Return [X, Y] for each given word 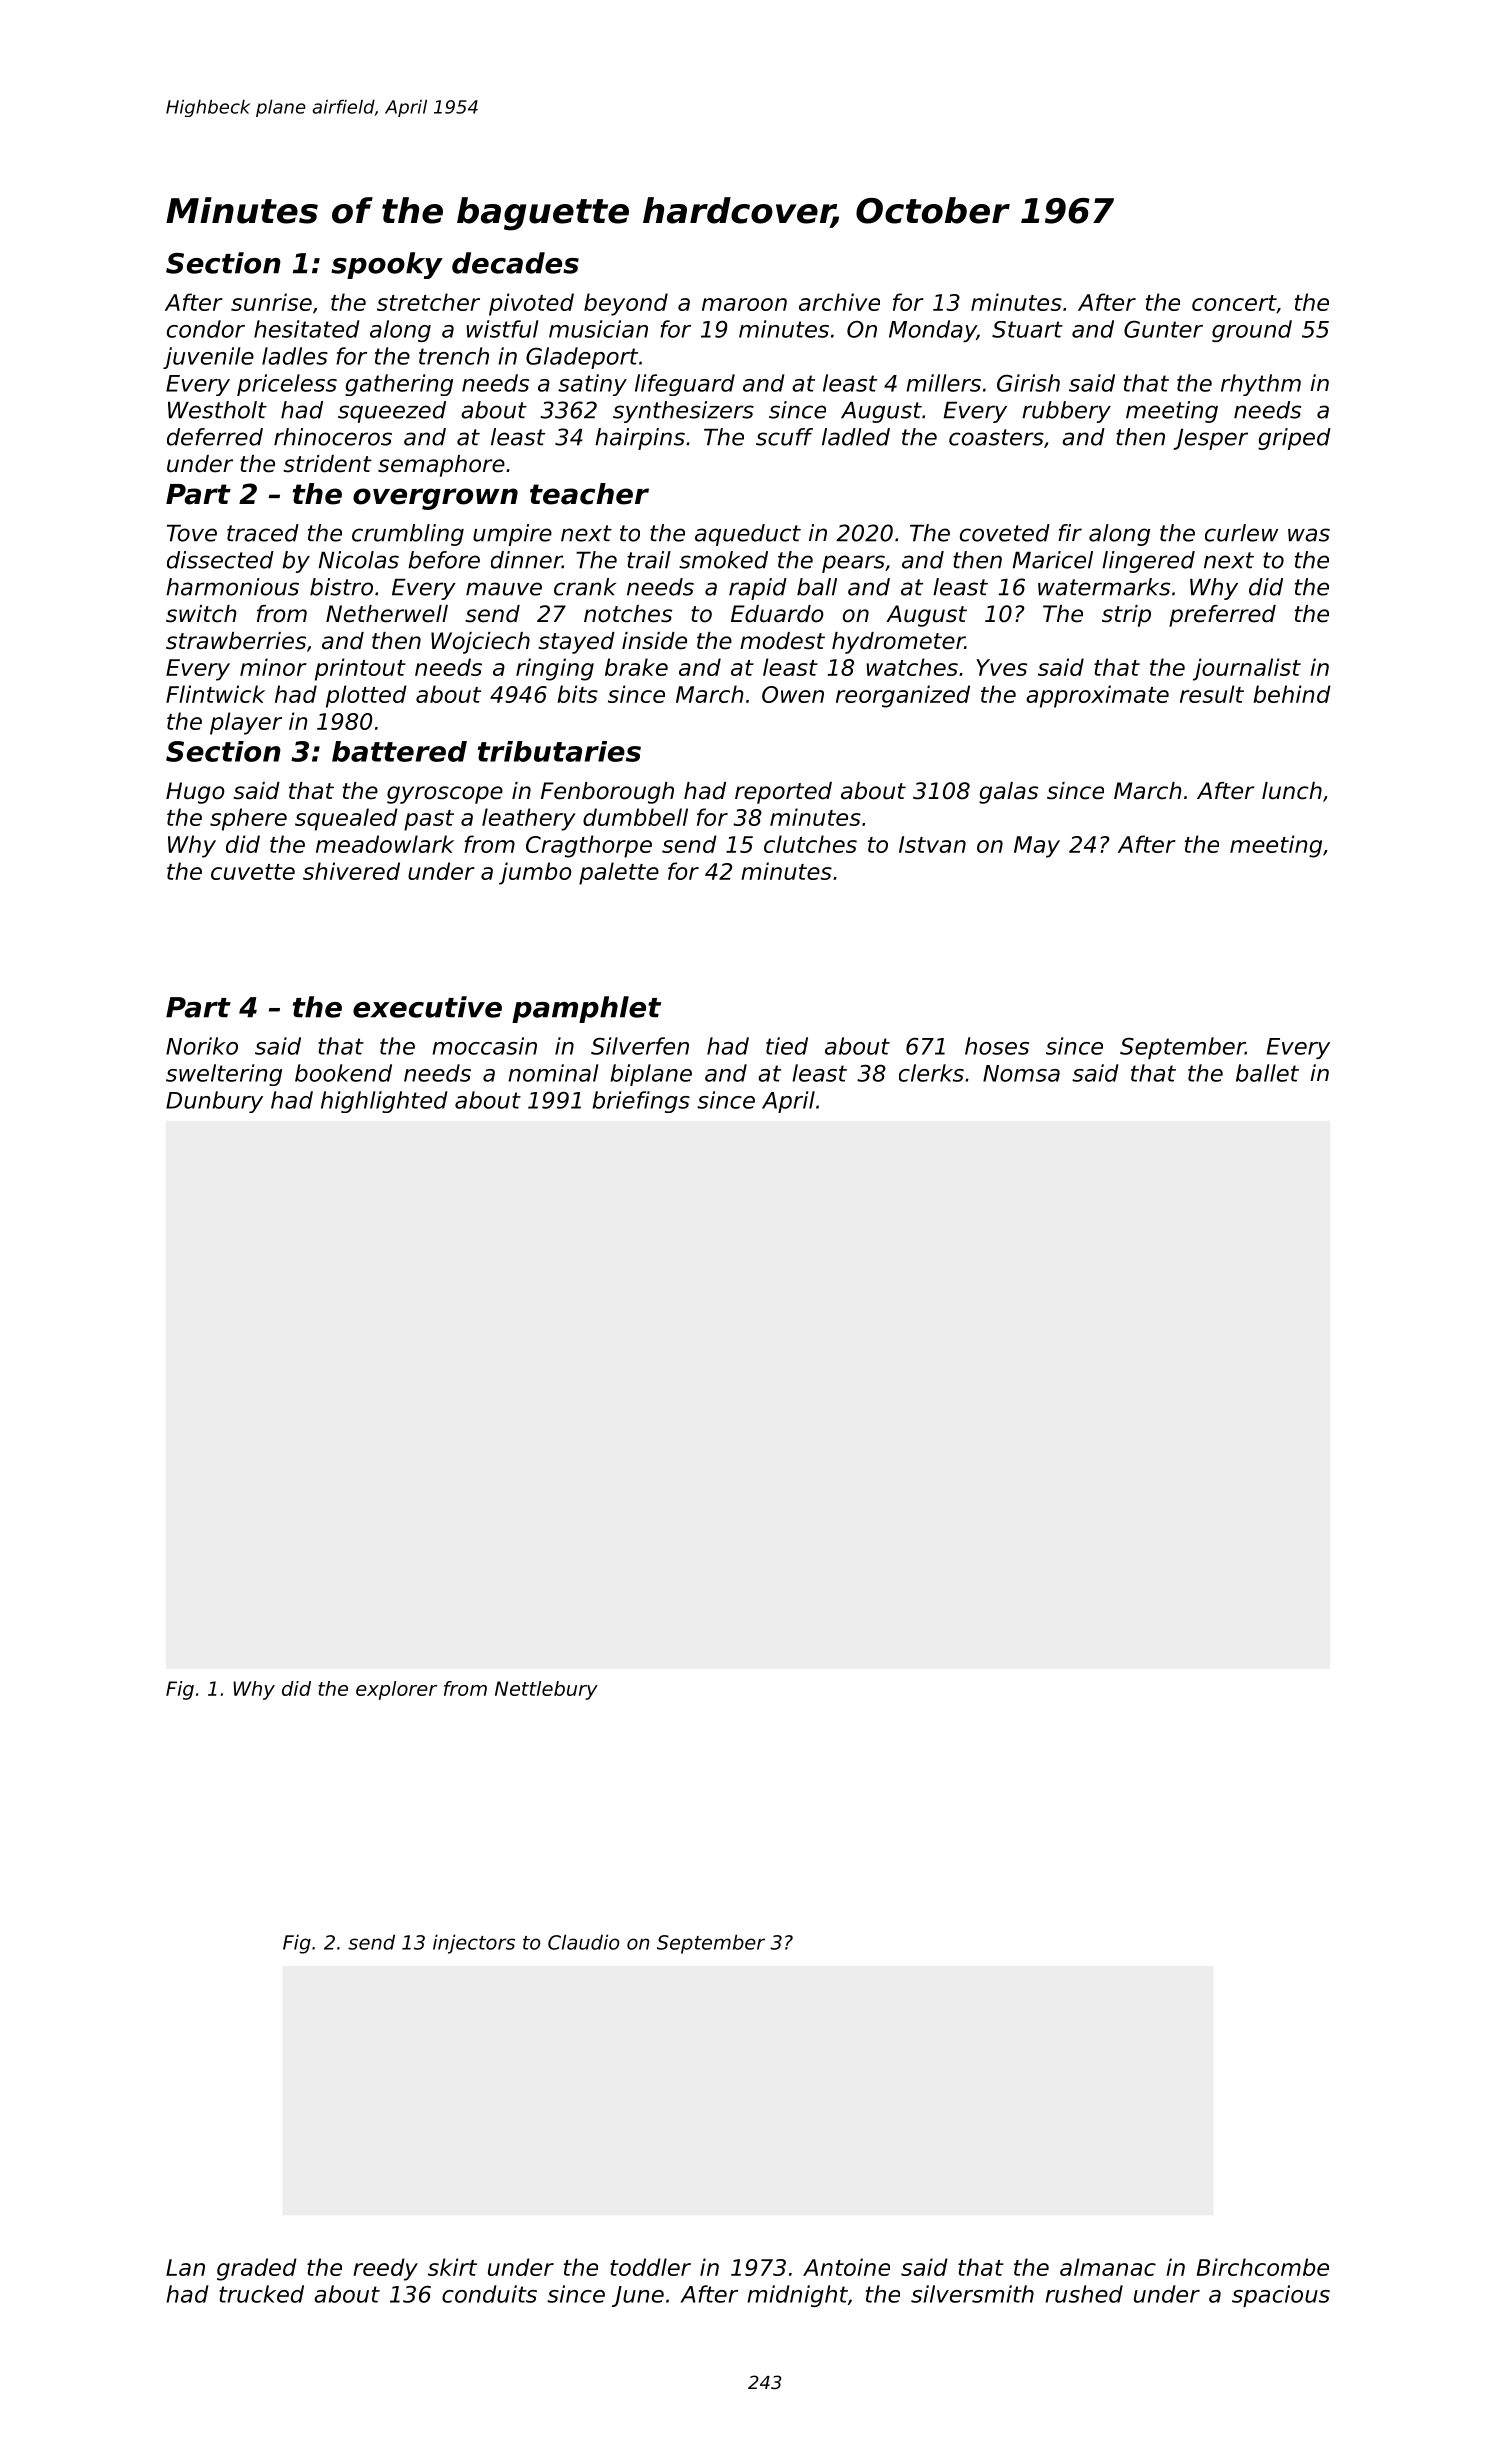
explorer [396, 1690]
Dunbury [214, 1102]
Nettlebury [546, 1690]
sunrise [271, 302]
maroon [744, 304]
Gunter [1163, 329]
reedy [385, 2269]
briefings [641, 1102]
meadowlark [385, 844]
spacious [1281, 2296]
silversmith [972, 2294]
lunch [1292, 791]
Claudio [583, 1942]
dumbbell [635, 817]
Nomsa [1021, 1073]
